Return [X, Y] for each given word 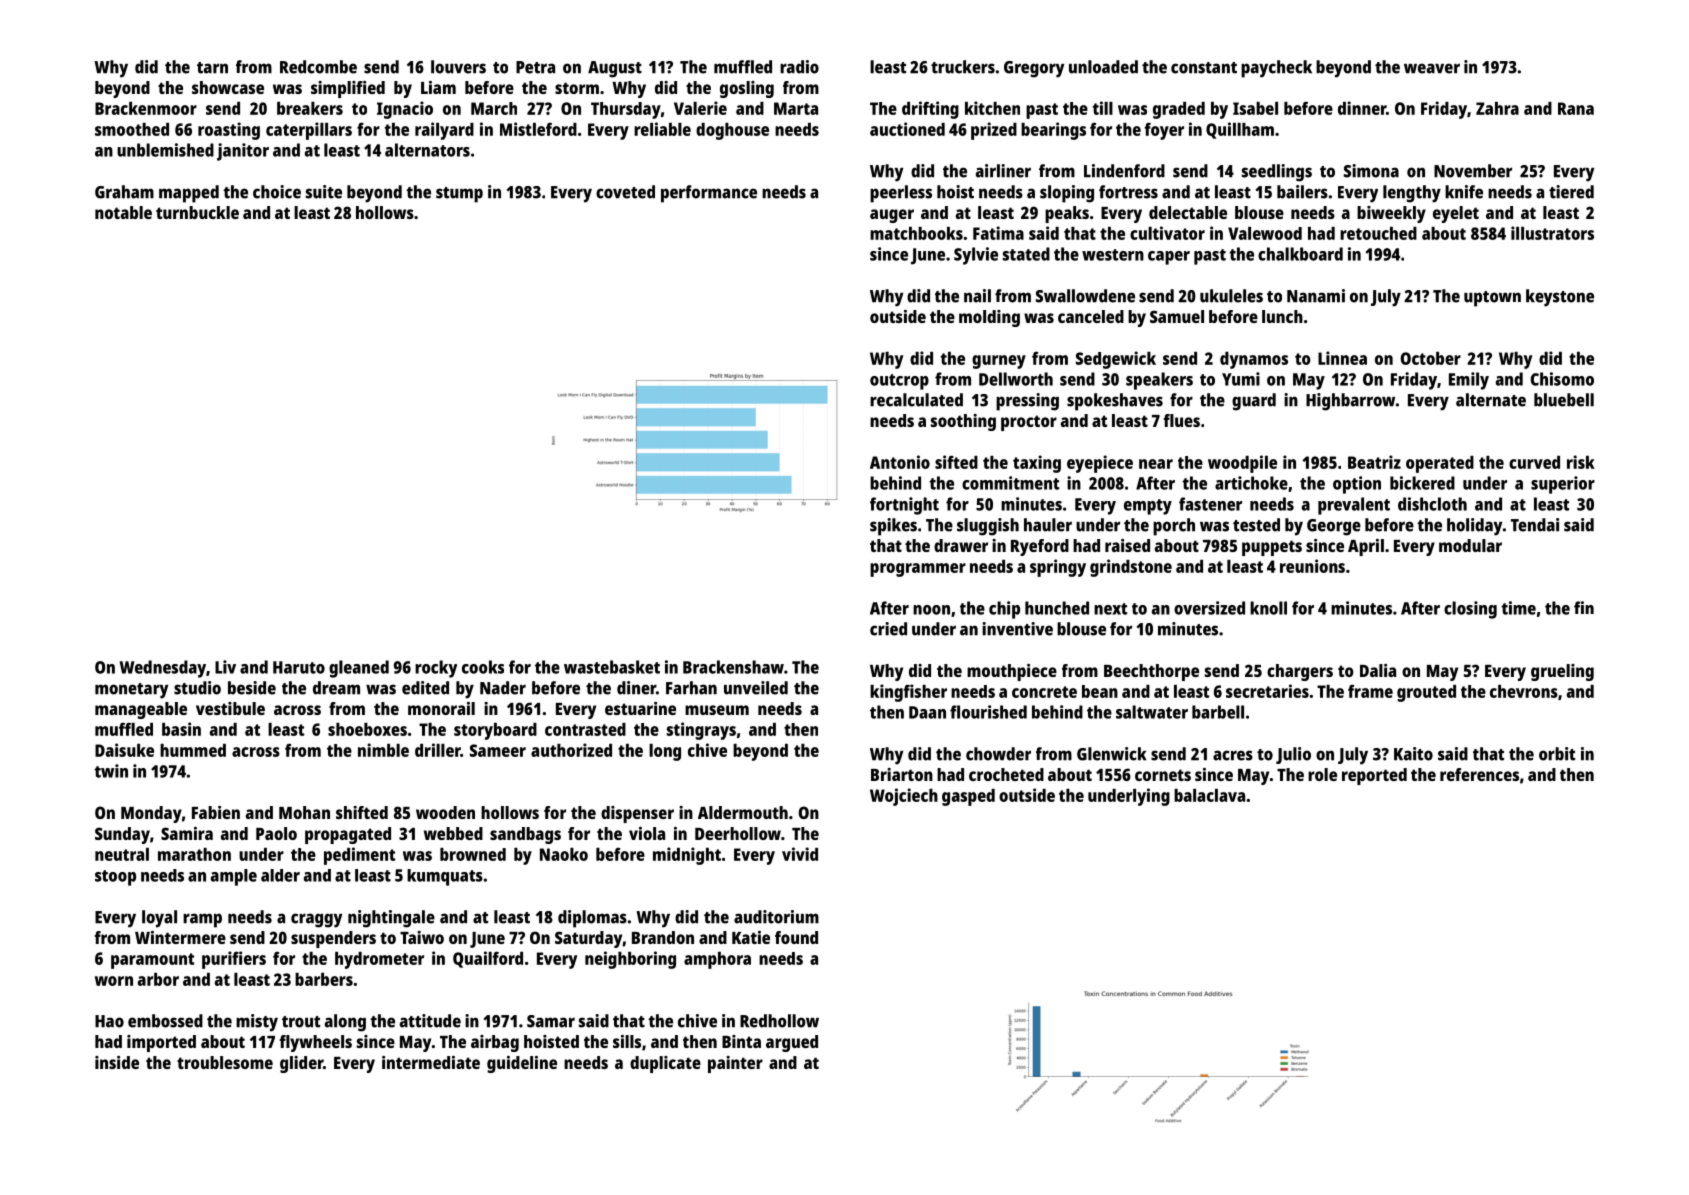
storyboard [495, 731]
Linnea [1342, 358]
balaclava [1209, 795]
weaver [1432, 68]
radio [799, 67]
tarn [212, 68]
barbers [324, 979]
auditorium [776, 917]
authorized [571, 750]
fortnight [904, 506]
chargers [1300, 672]
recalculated [916, 400]
